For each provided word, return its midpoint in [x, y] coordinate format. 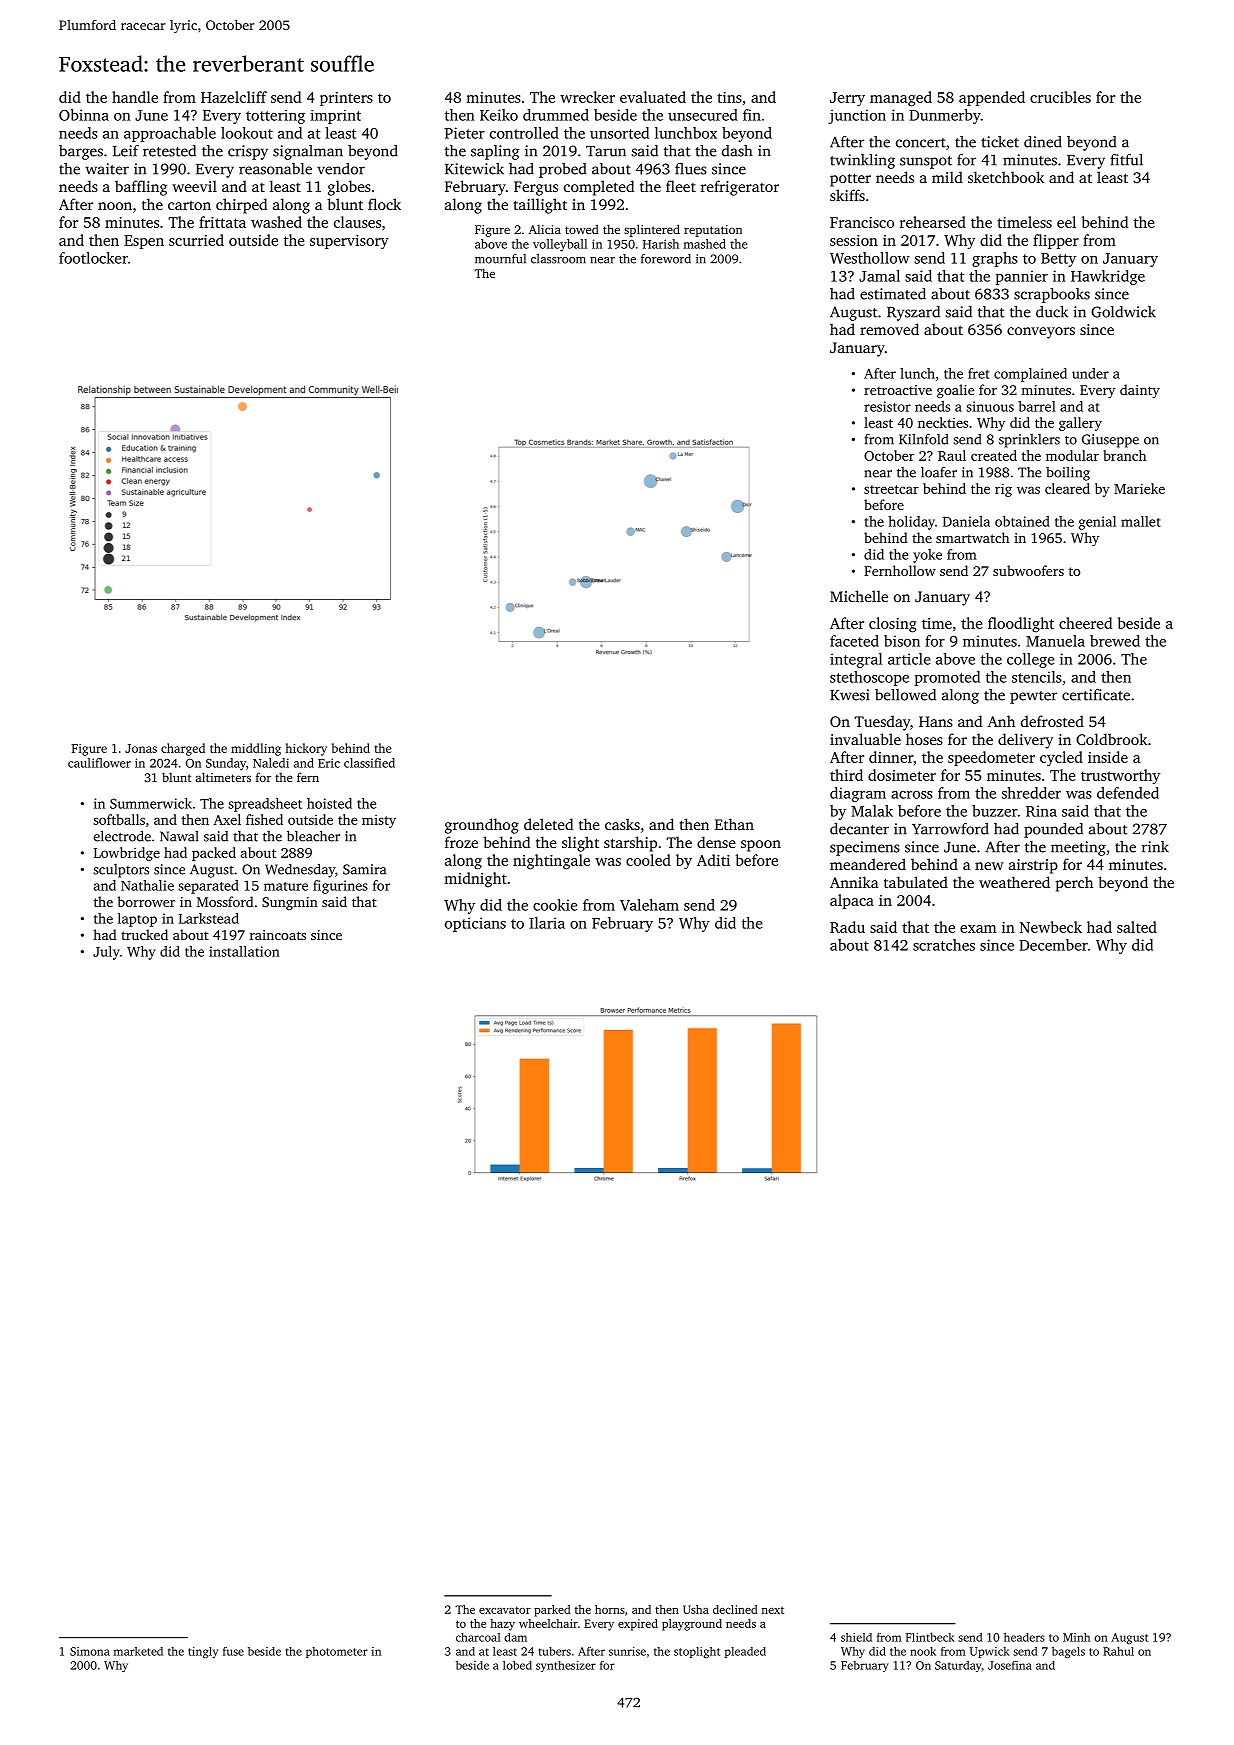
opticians [475, 924]
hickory [306, 749]
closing [893, 625]
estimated [893, 294]
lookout [247, 133]
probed [562, 170]
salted [1137, 927]
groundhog [482, 826]
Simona [90, 1651]
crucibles [1060, 97]
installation [244, 951]
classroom [558, 259]
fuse [233, 1651]
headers [1024, 1637]
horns [610, 1609]
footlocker [93, 258]
